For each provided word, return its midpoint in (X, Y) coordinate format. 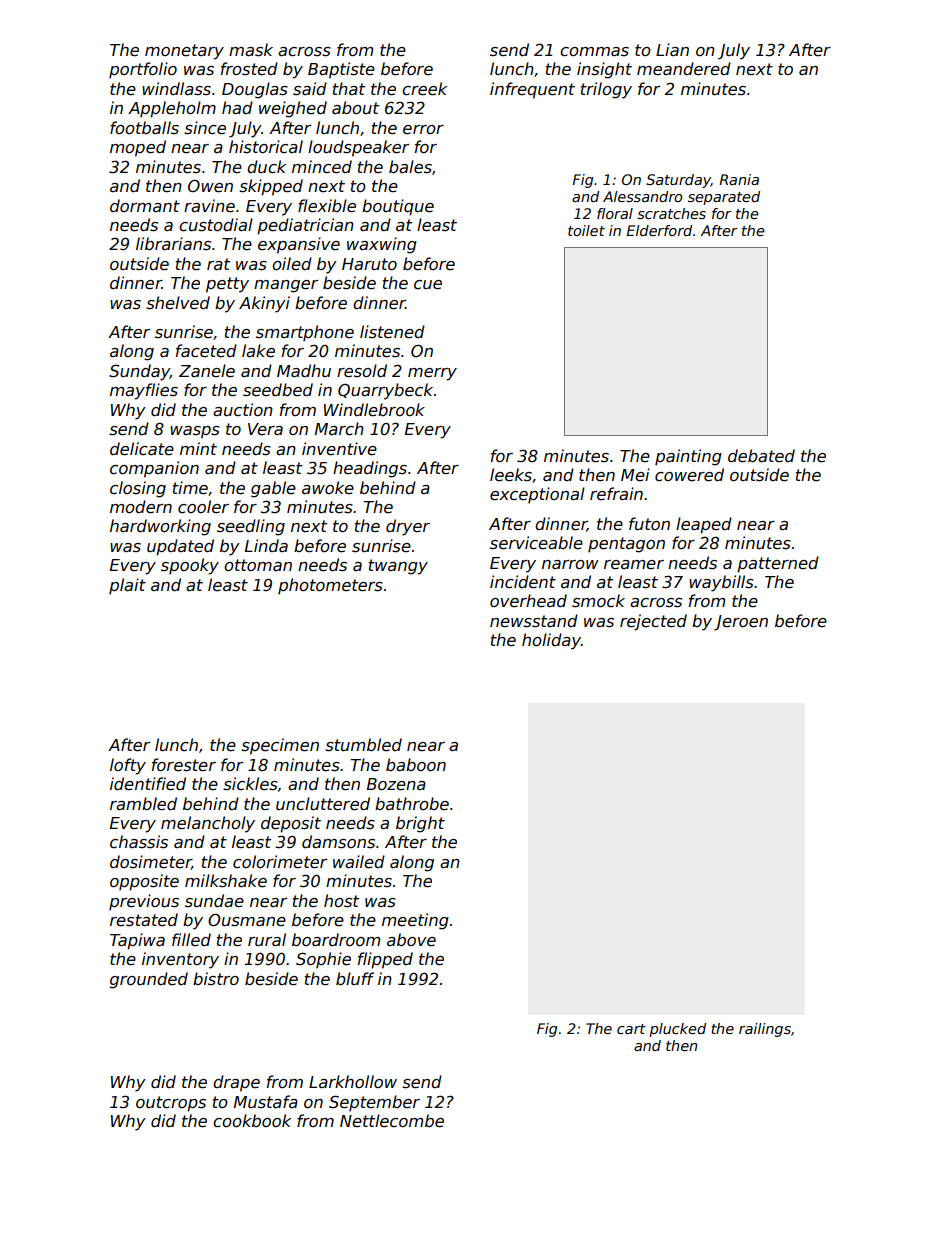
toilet (586, 230)
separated (724, 198)
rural (267, 939)
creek (424, 89)
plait (127, 586)
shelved (178, 303)
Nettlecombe (392, 1121)
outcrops (171, 1104)
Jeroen (741, 623)
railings (765, 1030)
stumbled (363, 745)
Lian (672, 49)
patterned (778, 564)
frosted (249, 69)
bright (420, 824)
